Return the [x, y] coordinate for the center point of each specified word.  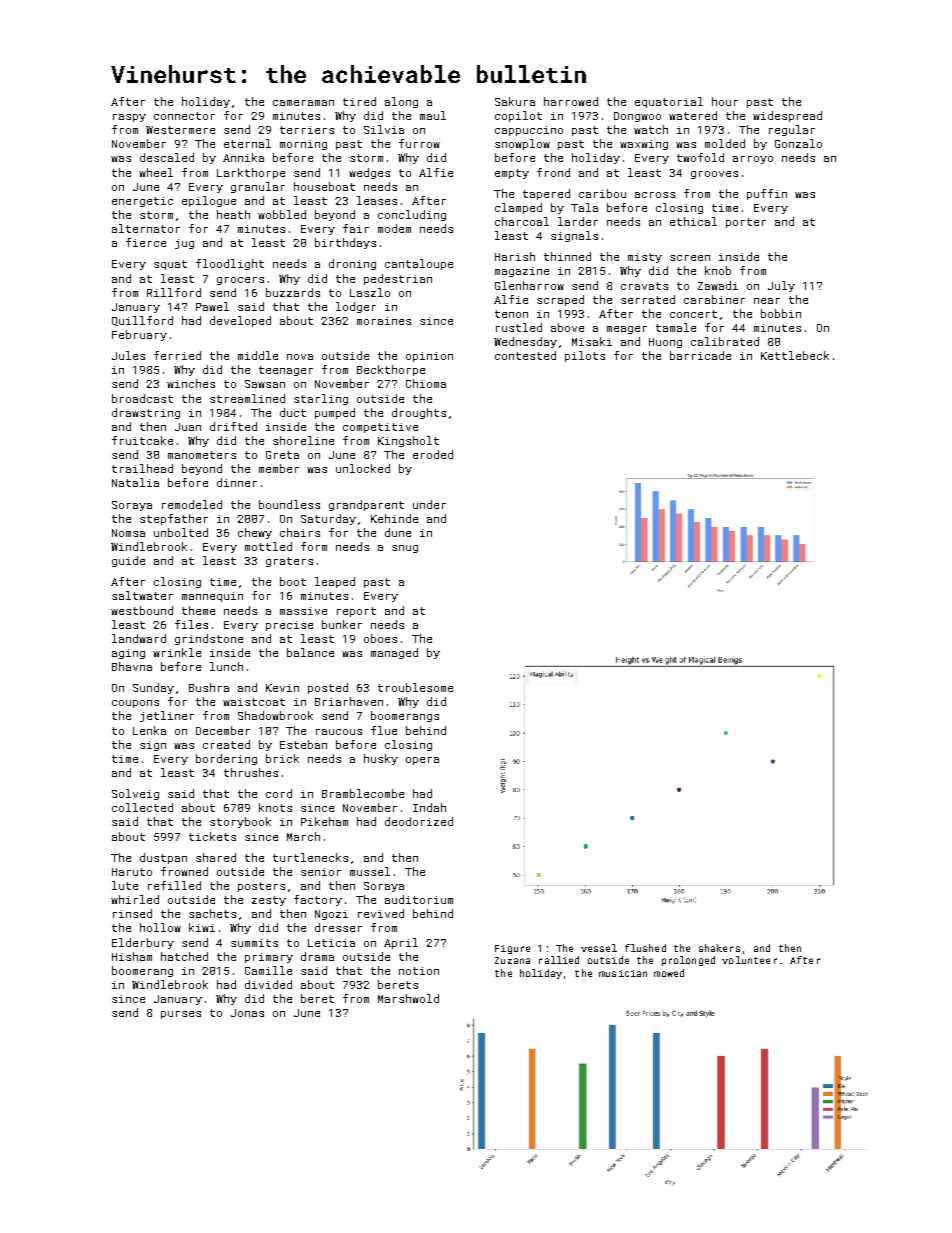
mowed [669, 973]
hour [725, 101]
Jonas [247, 1013]
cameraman [303, 103]
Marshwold [408, 998]
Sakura [515, 101]
